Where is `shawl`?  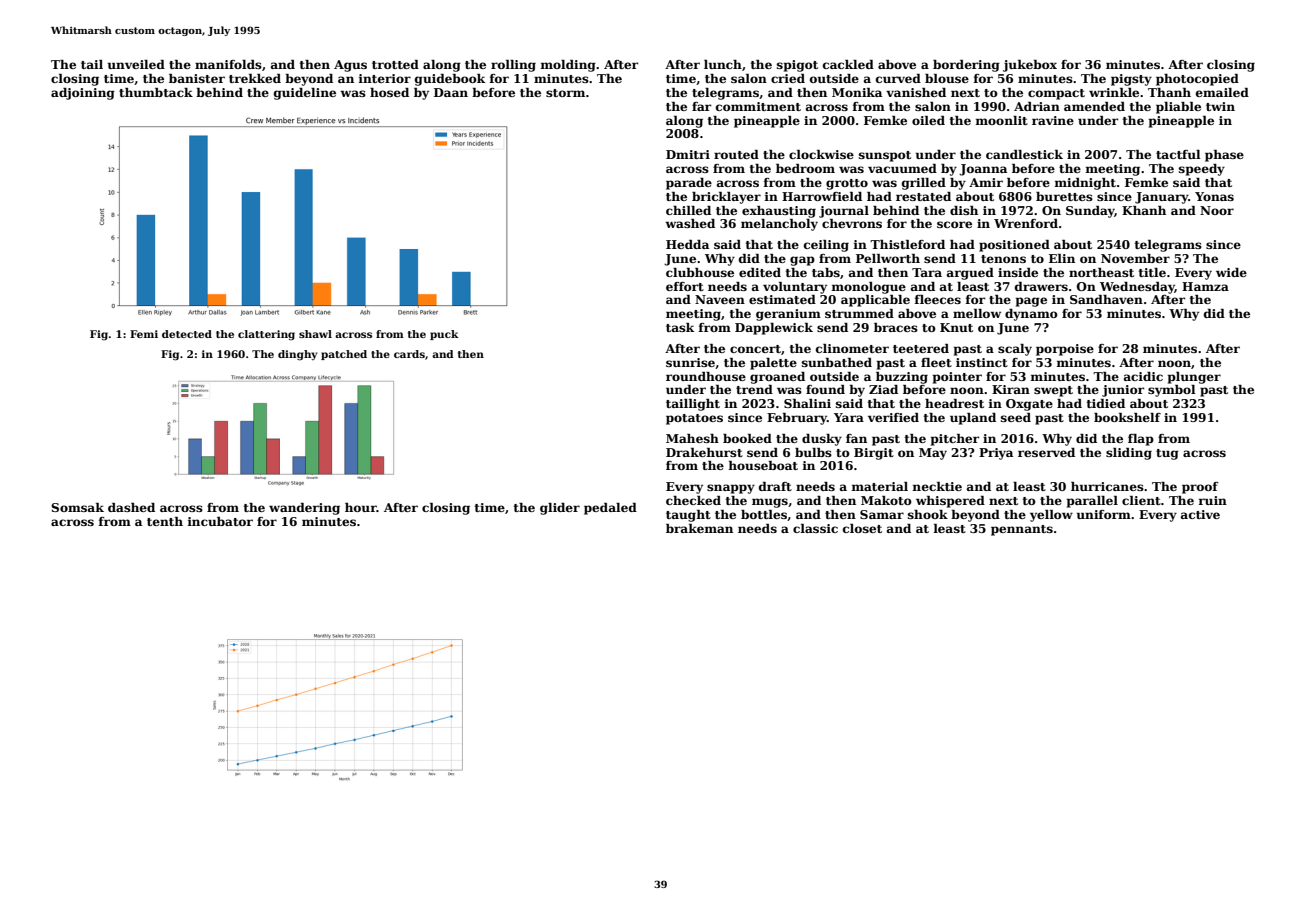
shawl is located at coordinates (315, 334).
